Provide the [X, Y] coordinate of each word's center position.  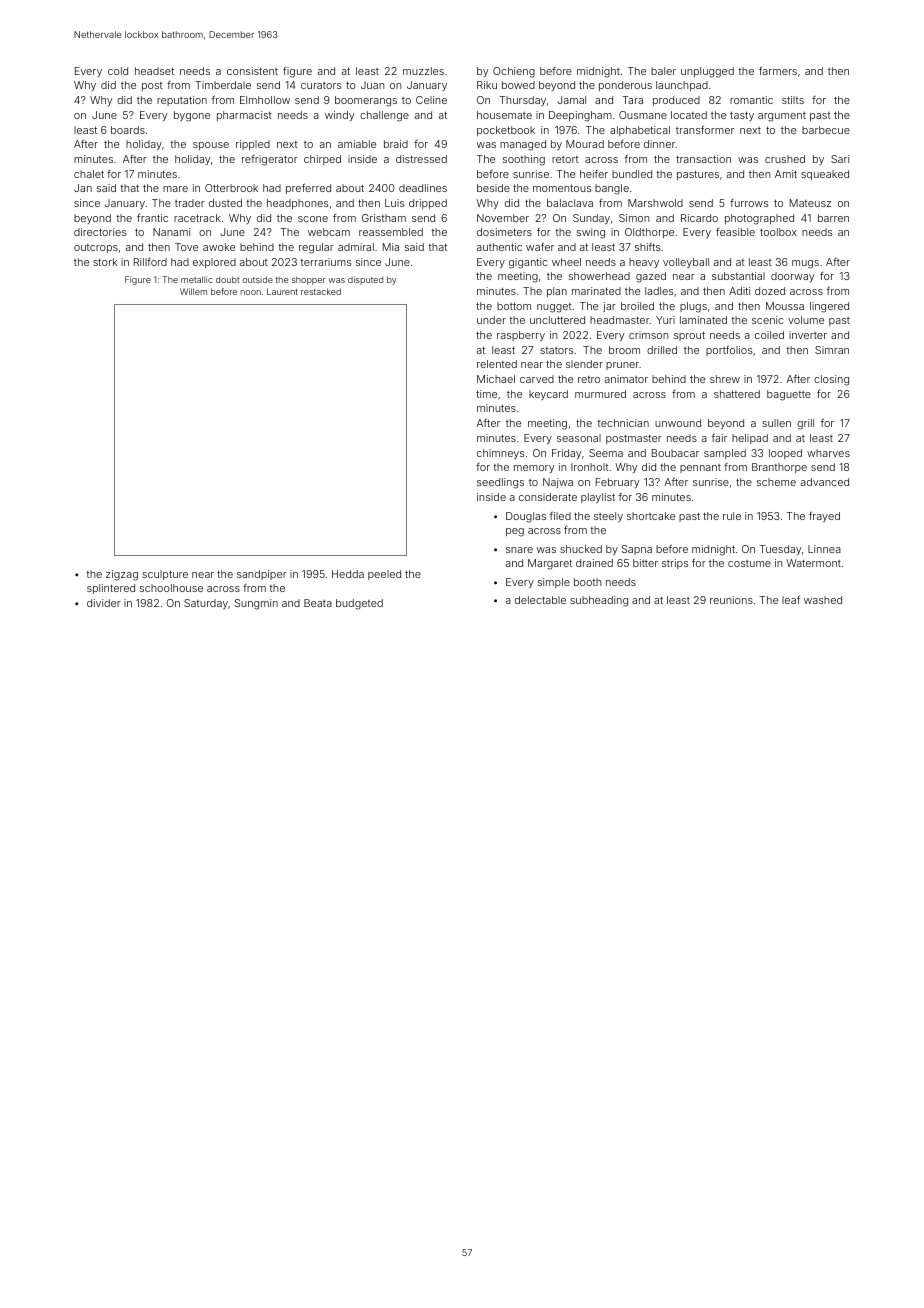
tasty [742, 116]
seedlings [500, 483]
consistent [252, 71]
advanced [825, 482]
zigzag [122, 575]
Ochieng [514, 72]
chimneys [500, 454]
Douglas [526, 517]
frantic [152, 218]
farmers [778, 70]
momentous [562, 188]
